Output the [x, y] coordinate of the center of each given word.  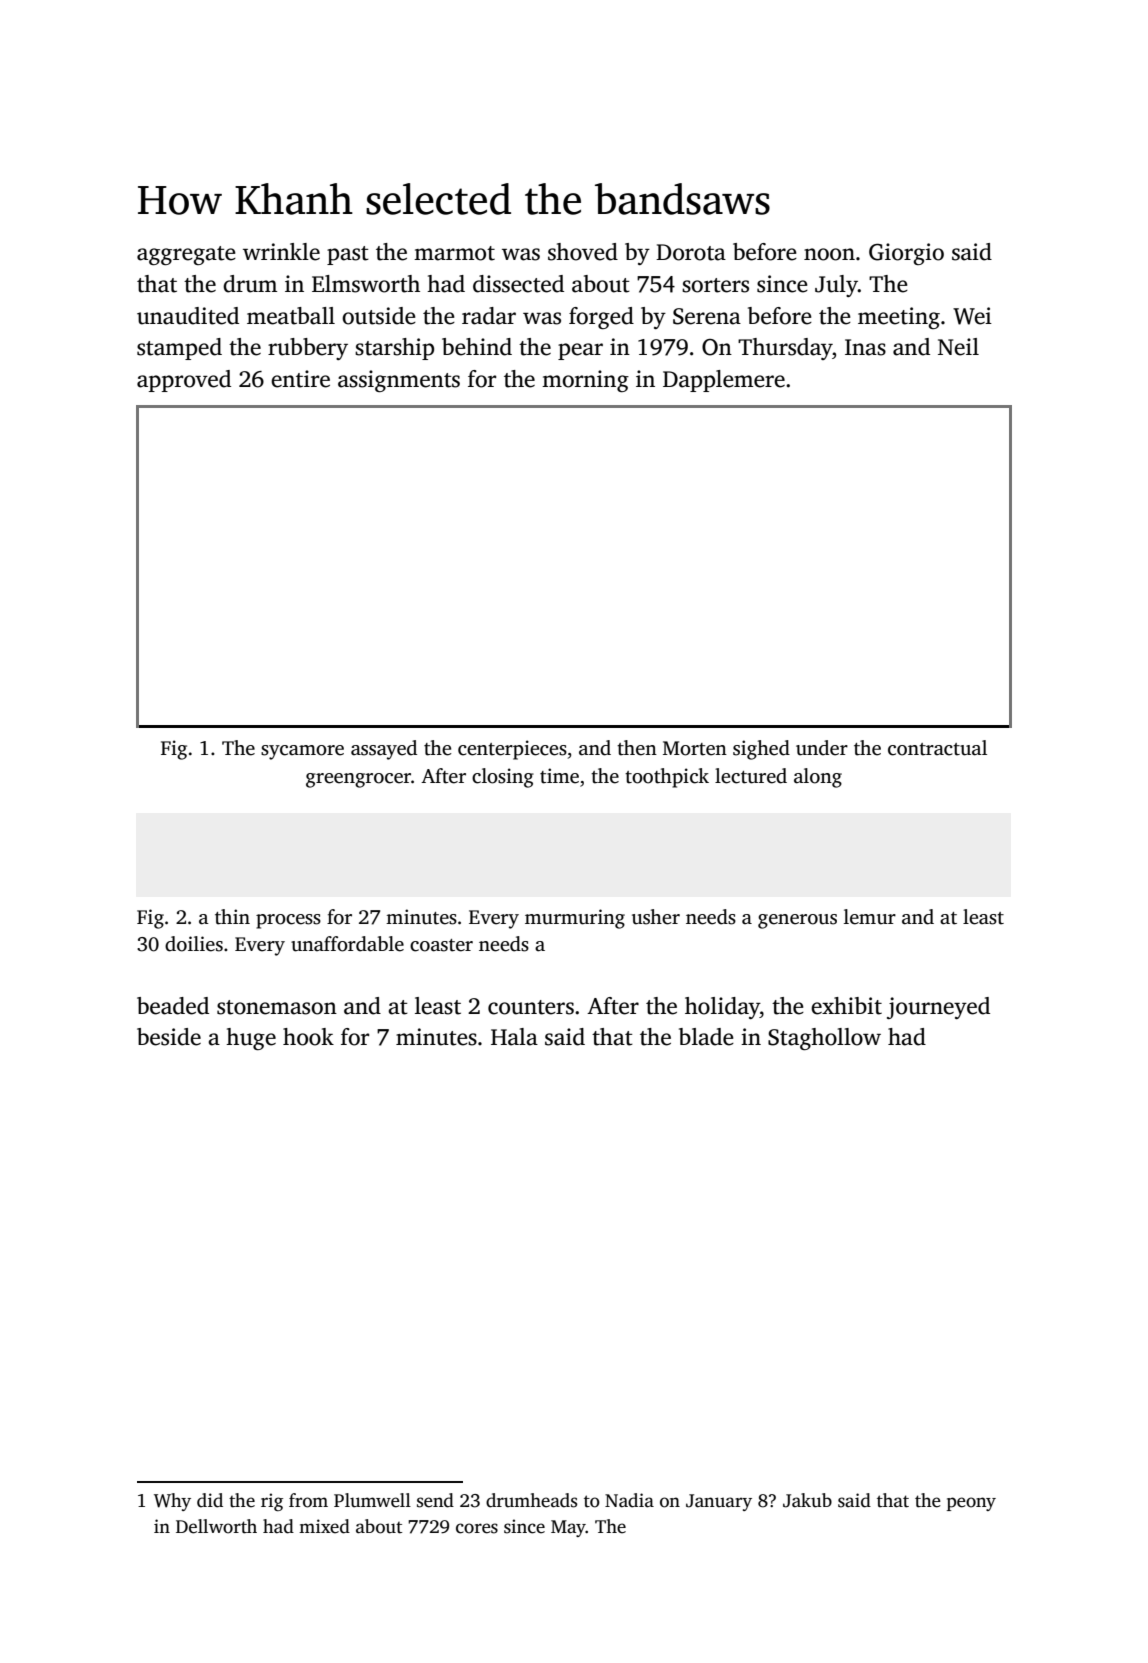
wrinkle [281, 252]
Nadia [629, 1500]
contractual [937, 748]
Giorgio [906, 254]
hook [308, 1037]
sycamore [302, 752]
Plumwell [372, 1500]
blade [706, 1037]
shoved [583, 252]
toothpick [667, 778]
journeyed [938, 1008]
